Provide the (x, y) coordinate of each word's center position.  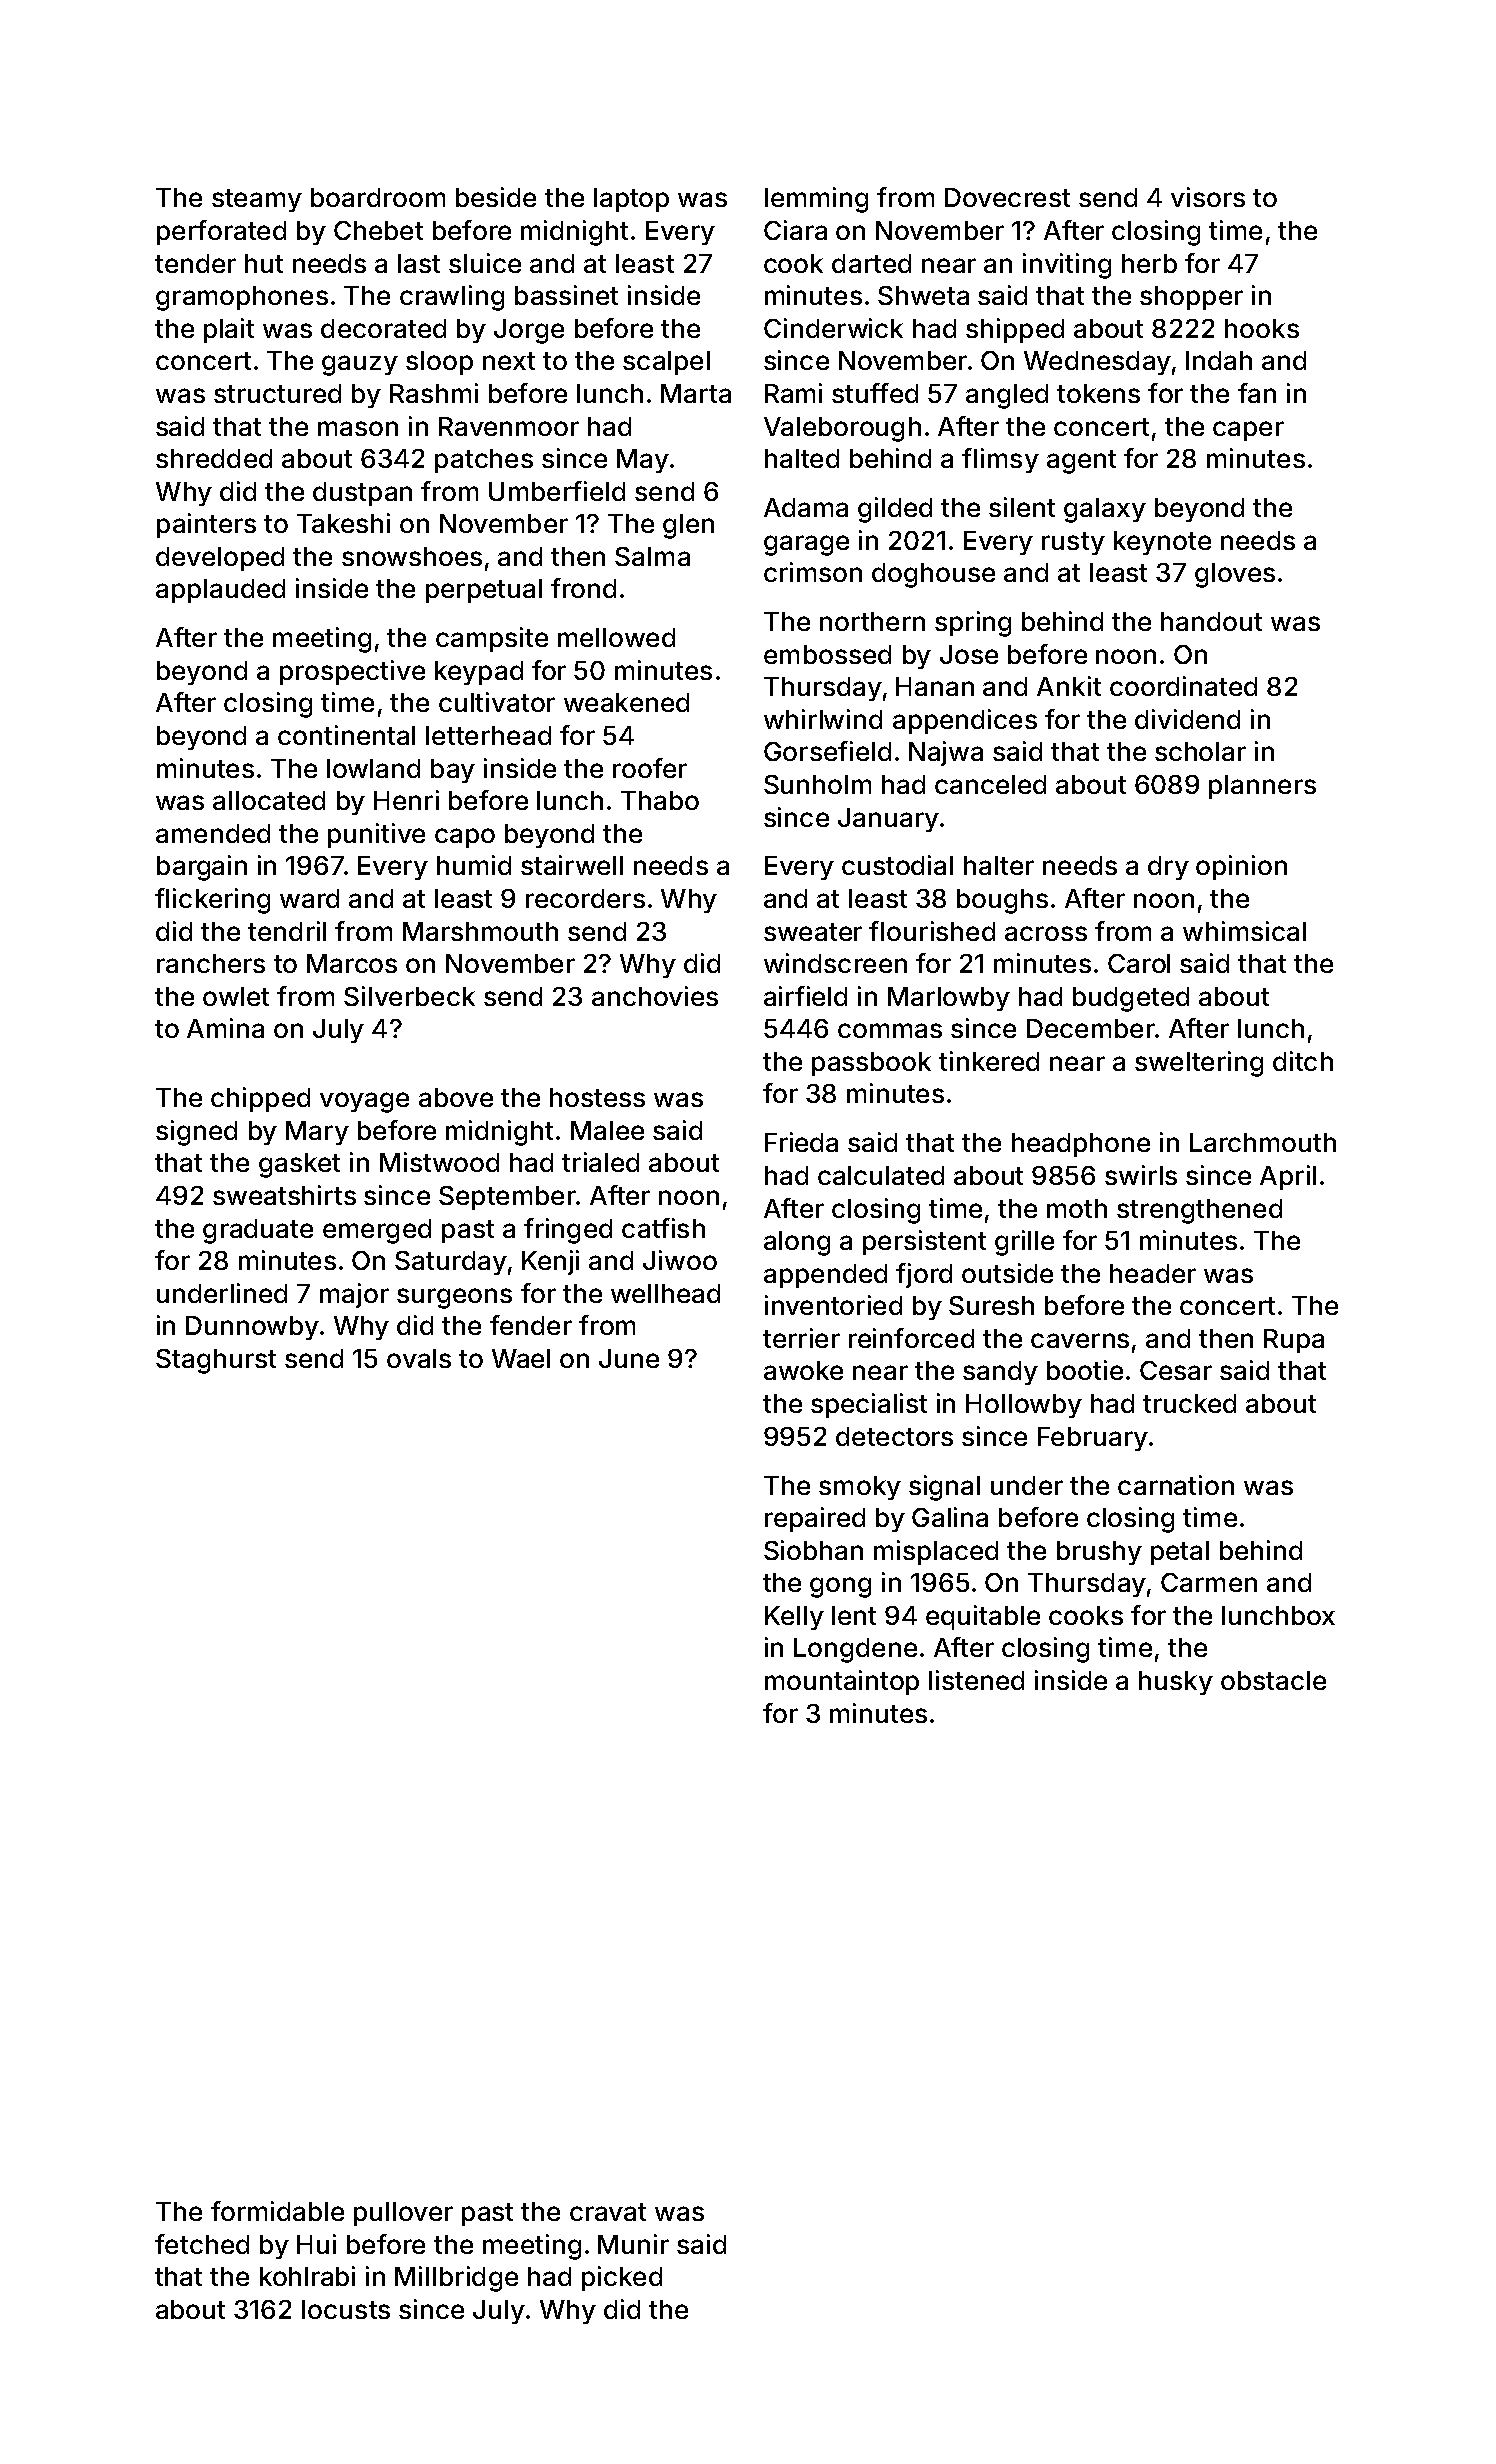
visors (1208, 197)
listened (976, 1680)
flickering (212, 901)
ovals (419, 1358)
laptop (631, 200)
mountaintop (842, 1682)
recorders (585, 898)
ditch (1303, 1061)
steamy (257, 200)
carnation (1176, 1485)
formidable (277, 2211)
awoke (803, 1370)
